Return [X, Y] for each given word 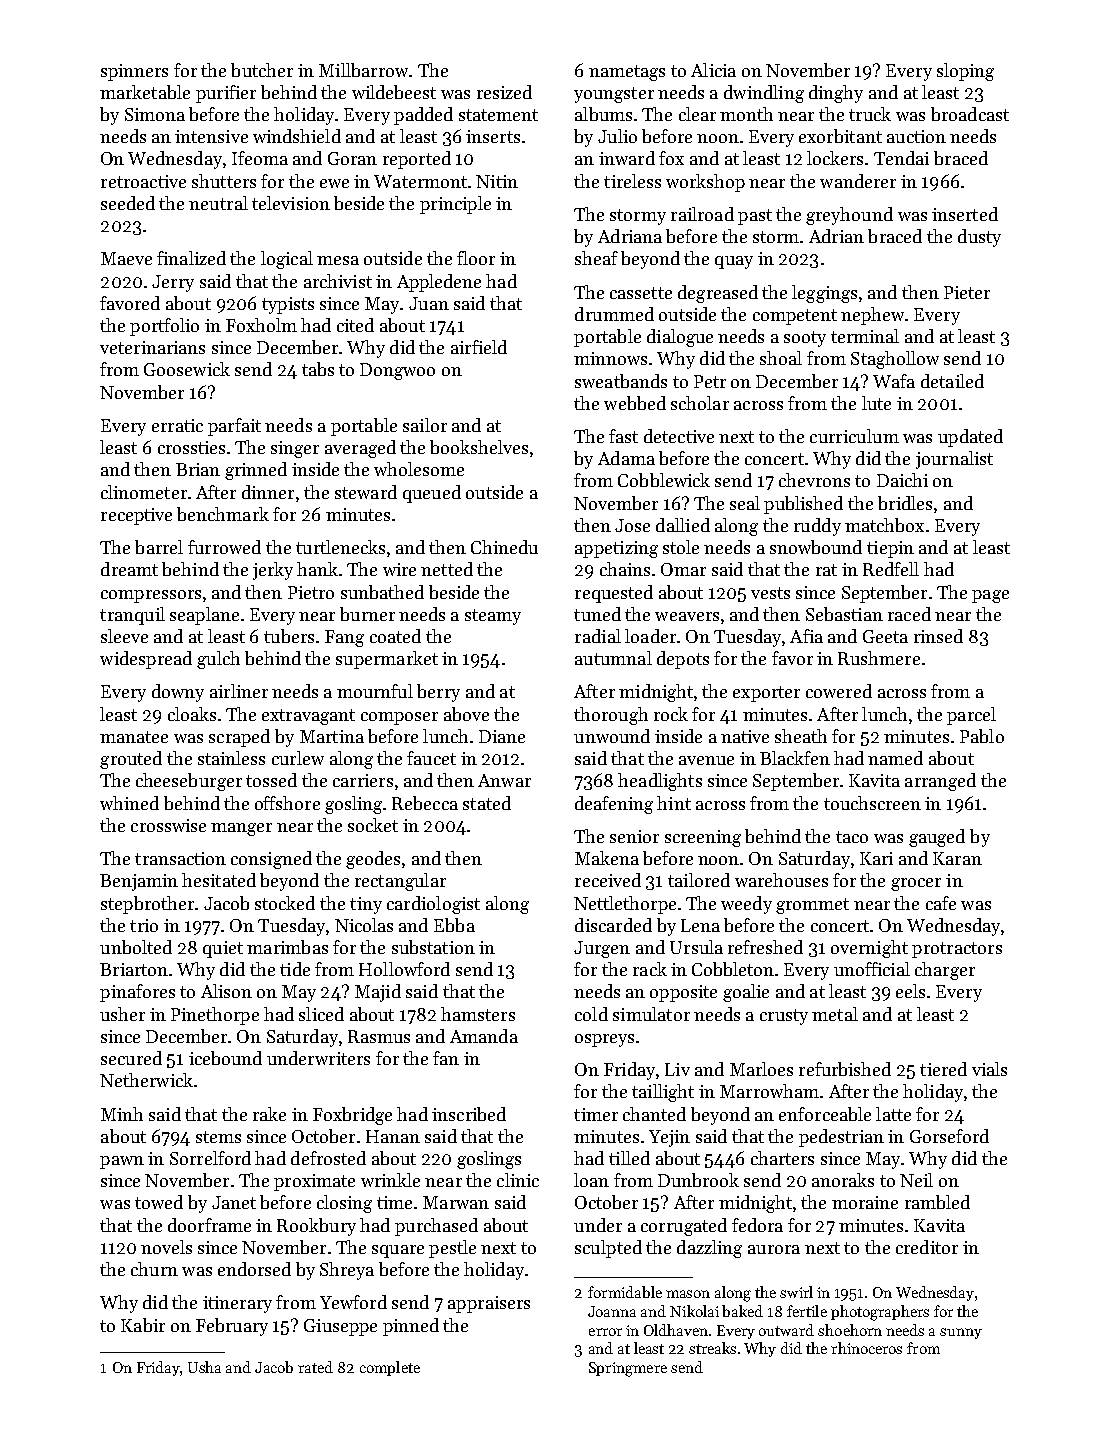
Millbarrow [363, 70]
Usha [204, 1367]
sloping [965, 72]
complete [390, 1368]
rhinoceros [866, 1348]
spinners [134, 72]
